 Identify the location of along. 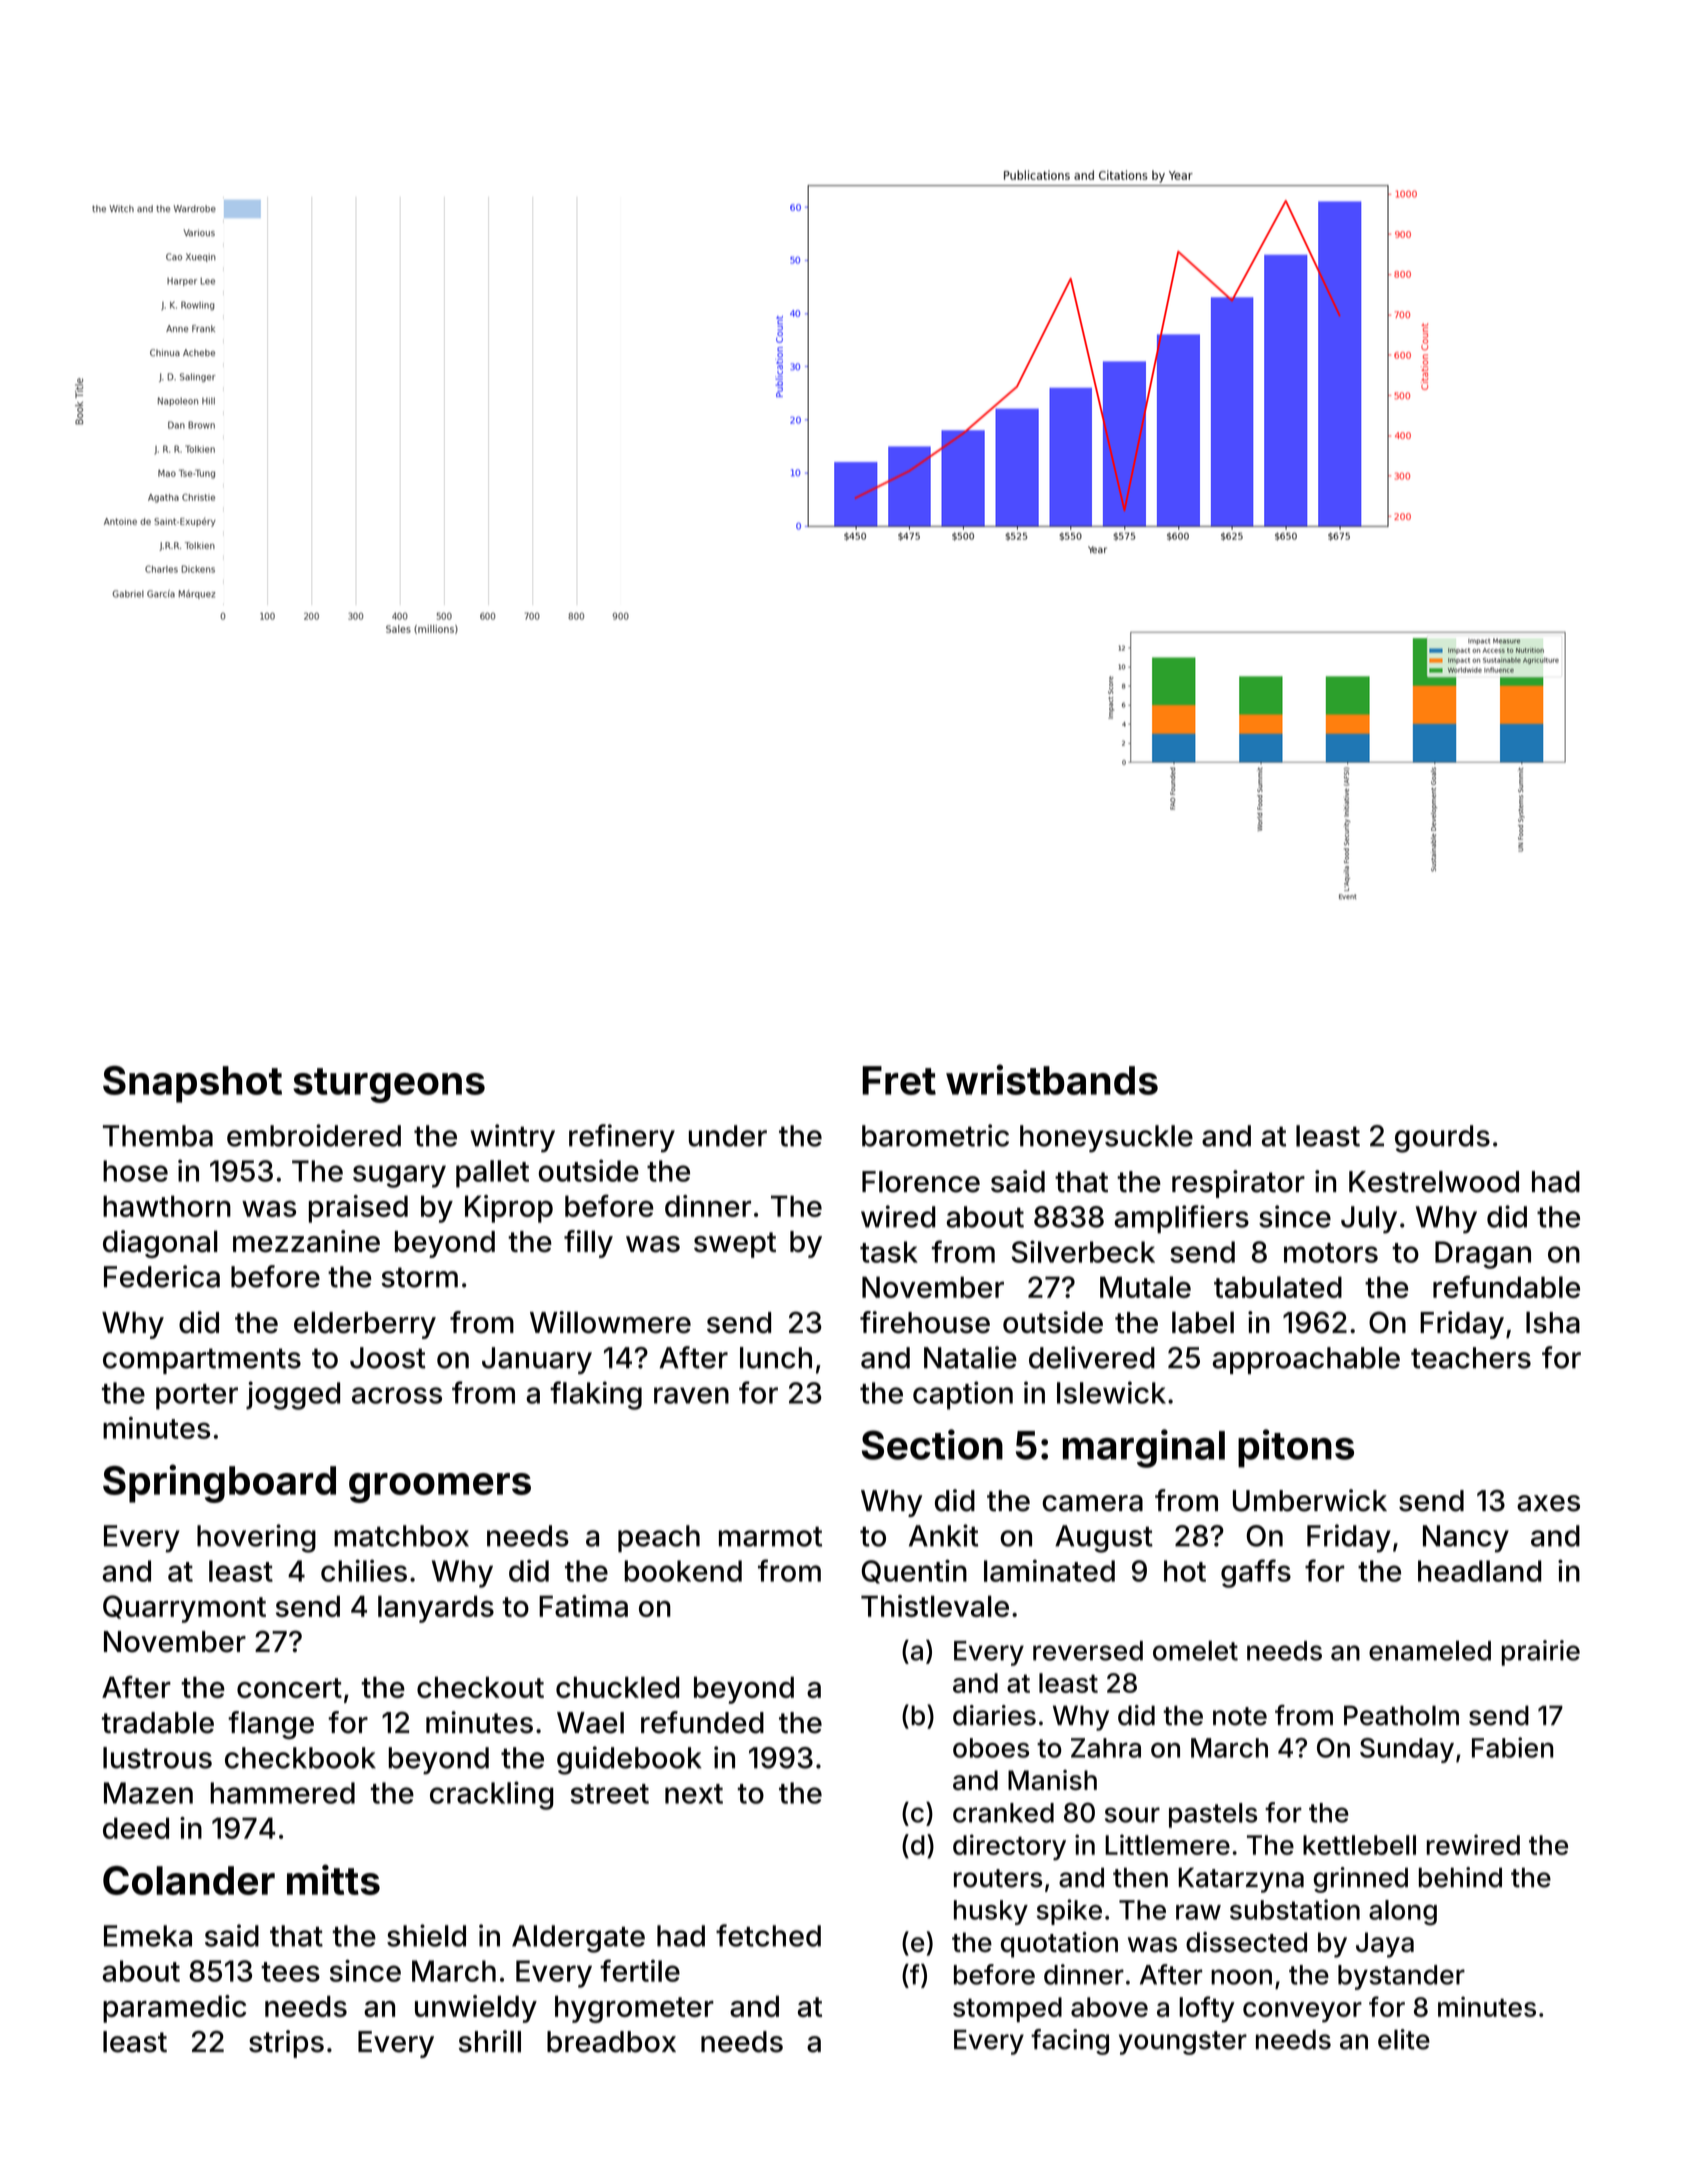
(1403, 1913).
